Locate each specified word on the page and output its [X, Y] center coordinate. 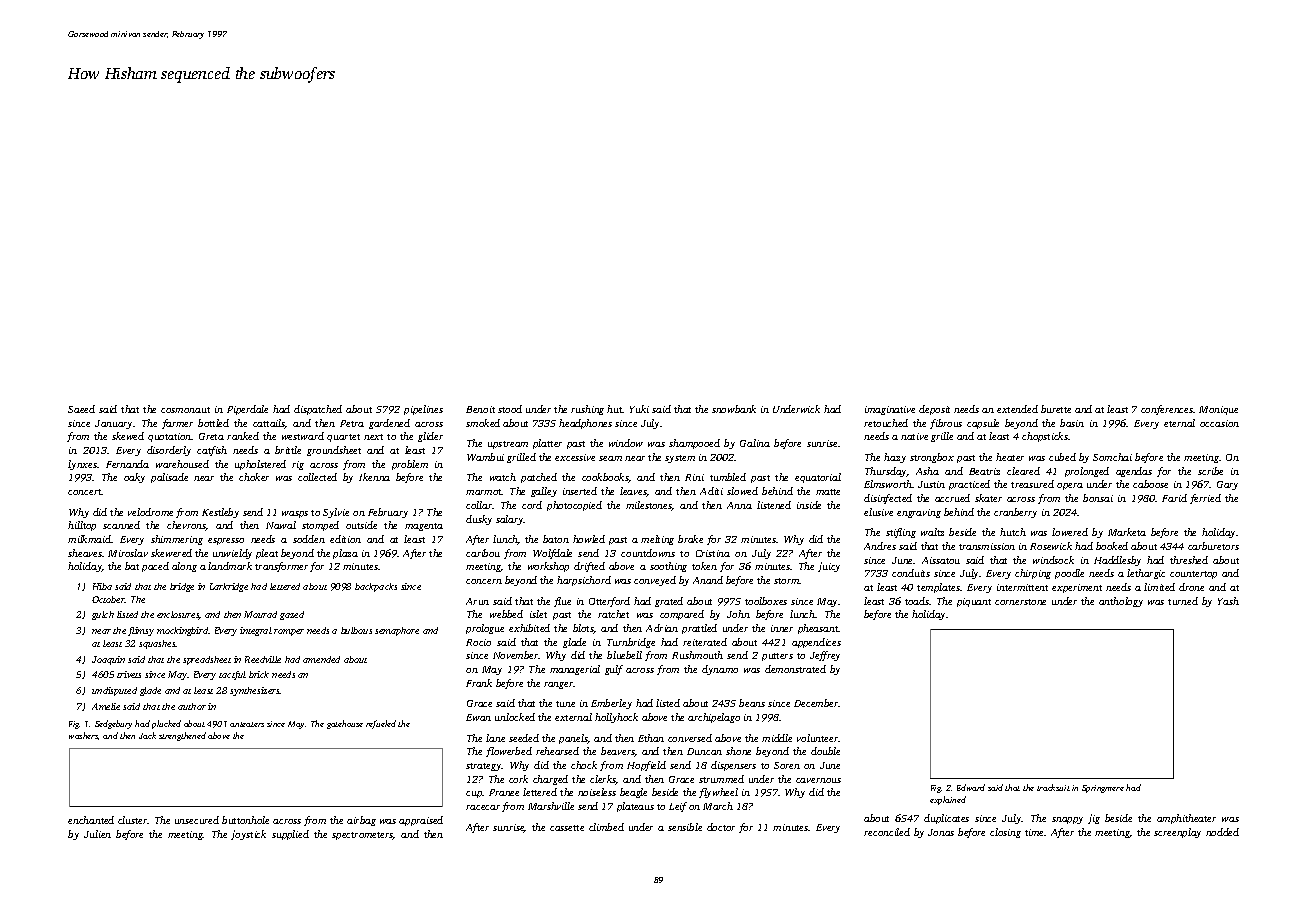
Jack [147, 735]
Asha [927, 471]
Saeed [81, 409]
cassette [567, 828]
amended [321, 659]
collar [479, 505]
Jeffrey [825, 656]
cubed [1062, 457]
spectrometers [362, 836]
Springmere [1103, 789]
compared [682, 615]
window [626, 443]
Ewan [478, 717]
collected [317, 477]
